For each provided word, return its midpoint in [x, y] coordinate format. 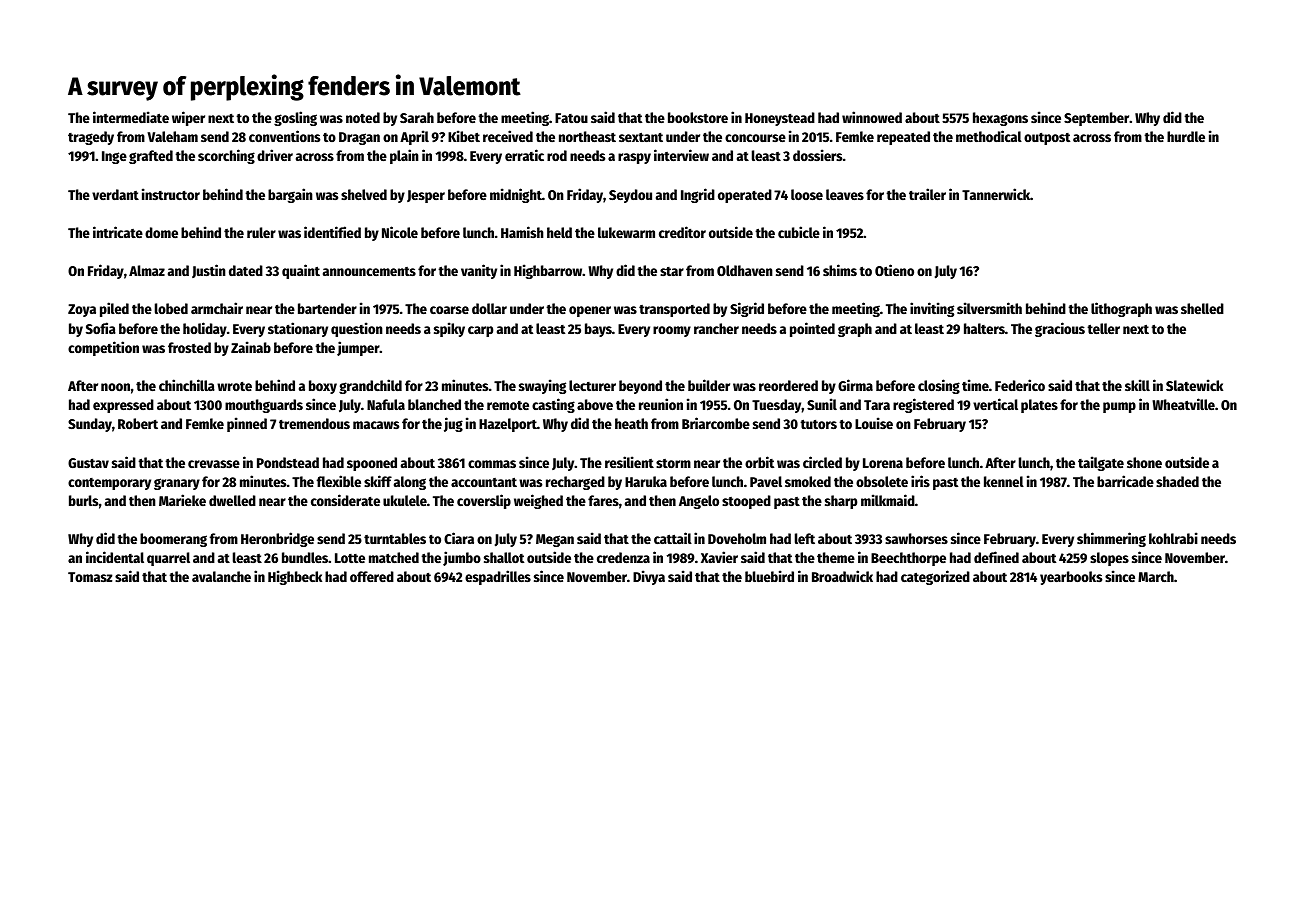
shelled [1202, 308]
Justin [209, 271]
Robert [138, 423]
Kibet [464, 136]
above [595, 404]
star [672, 271]
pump [1119, 407]
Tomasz [90, 577]
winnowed [872, 117]
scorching [226, 156]
